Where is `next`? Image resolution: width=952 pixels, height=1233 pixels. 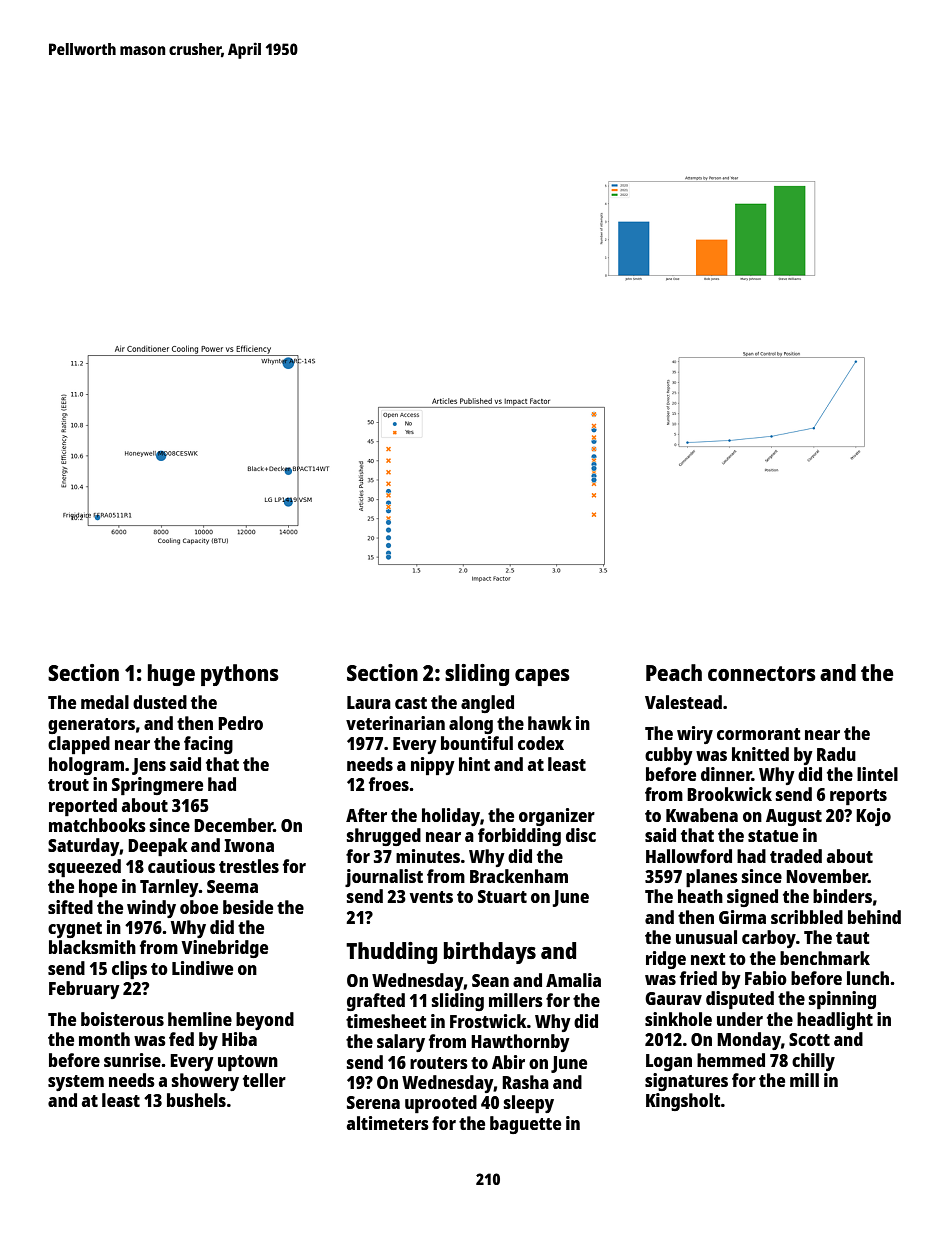 next is located at coordinates (708, 959).
